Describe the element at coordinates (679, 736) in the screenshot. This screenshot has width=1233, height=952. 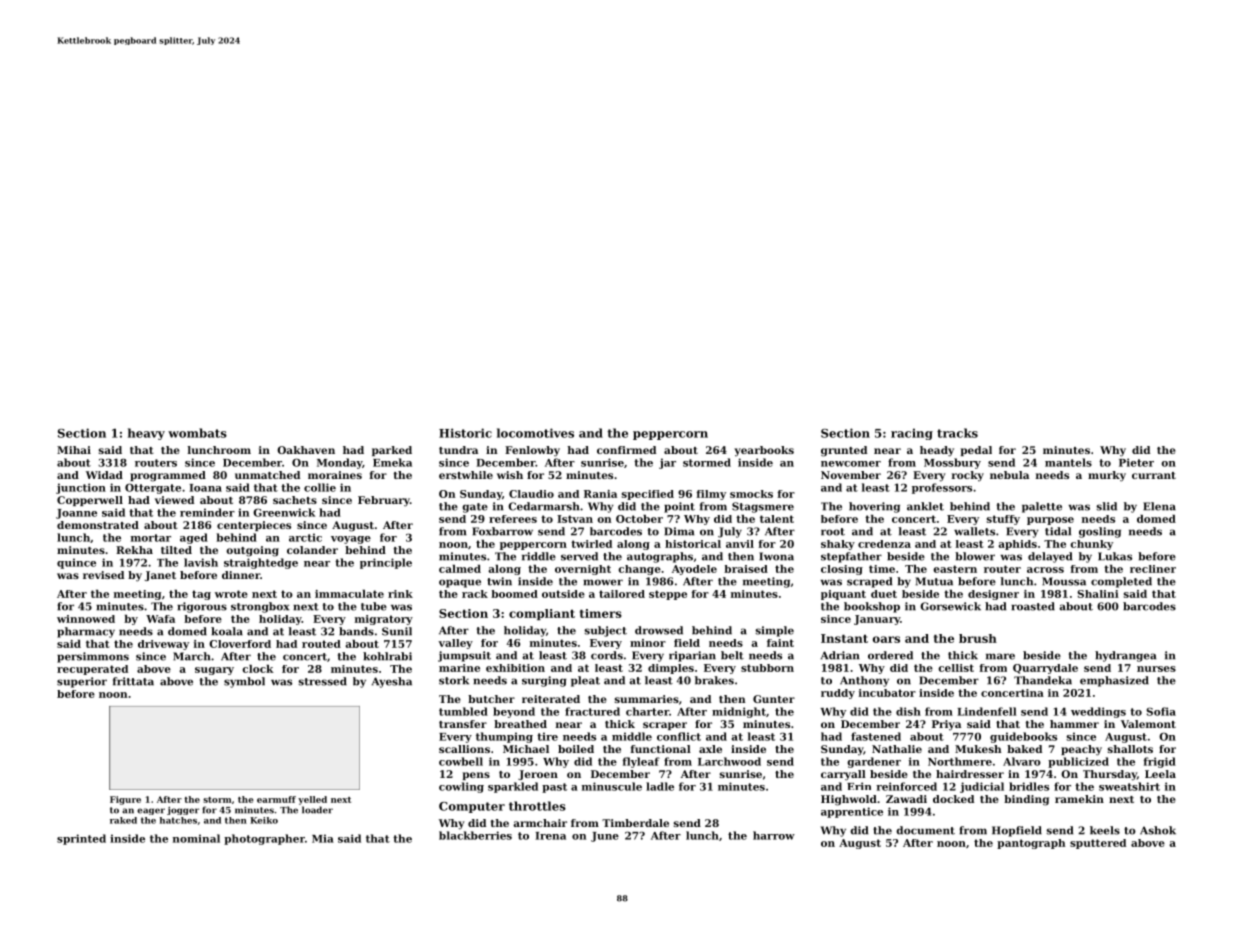
I see `conflict` at that location.
